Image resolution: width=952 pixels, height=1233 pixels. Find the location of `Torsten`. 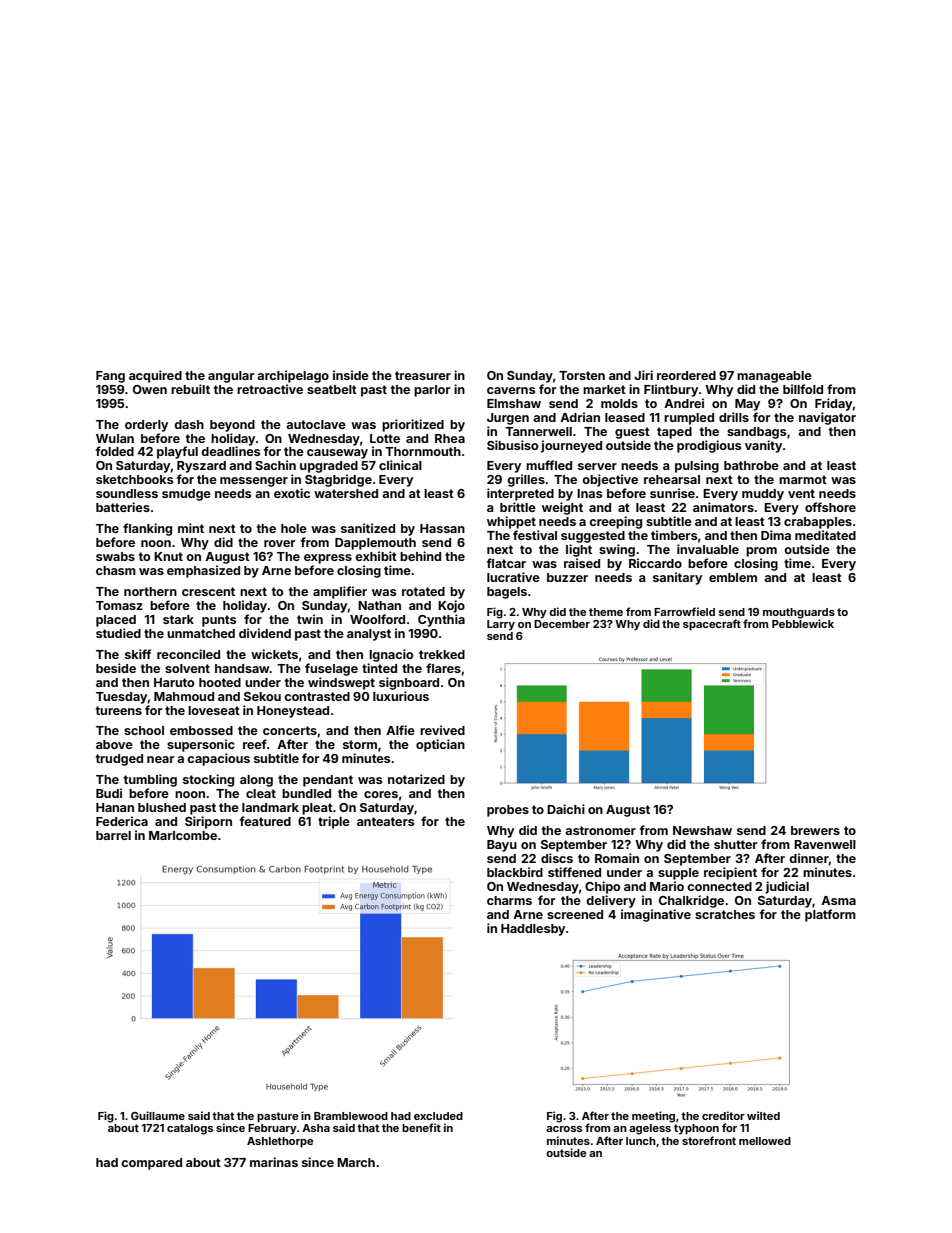

Torsten is located at coordinates (582, 375).
